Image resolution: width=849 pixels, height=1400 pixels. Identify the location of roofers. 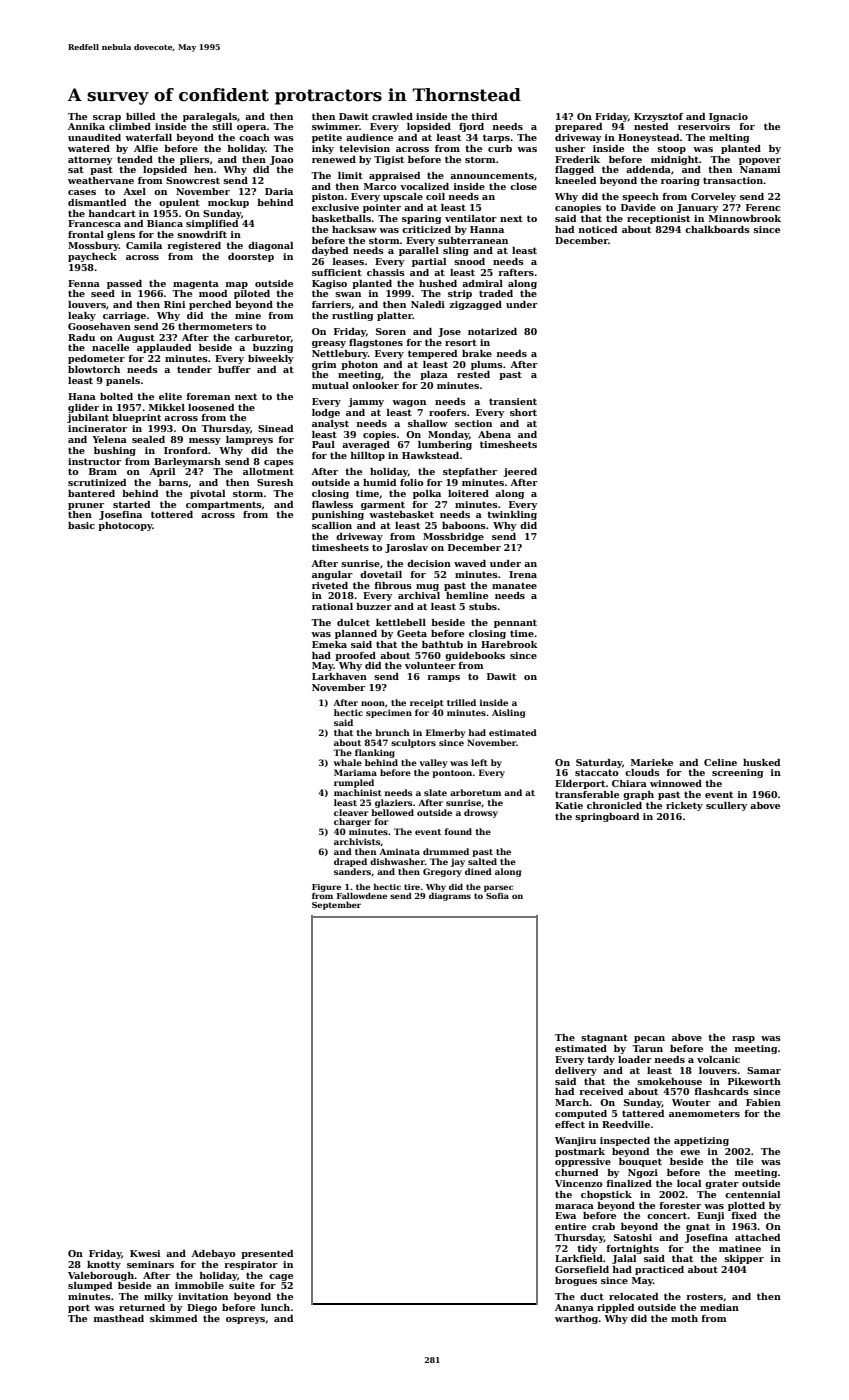
(448, 412).
